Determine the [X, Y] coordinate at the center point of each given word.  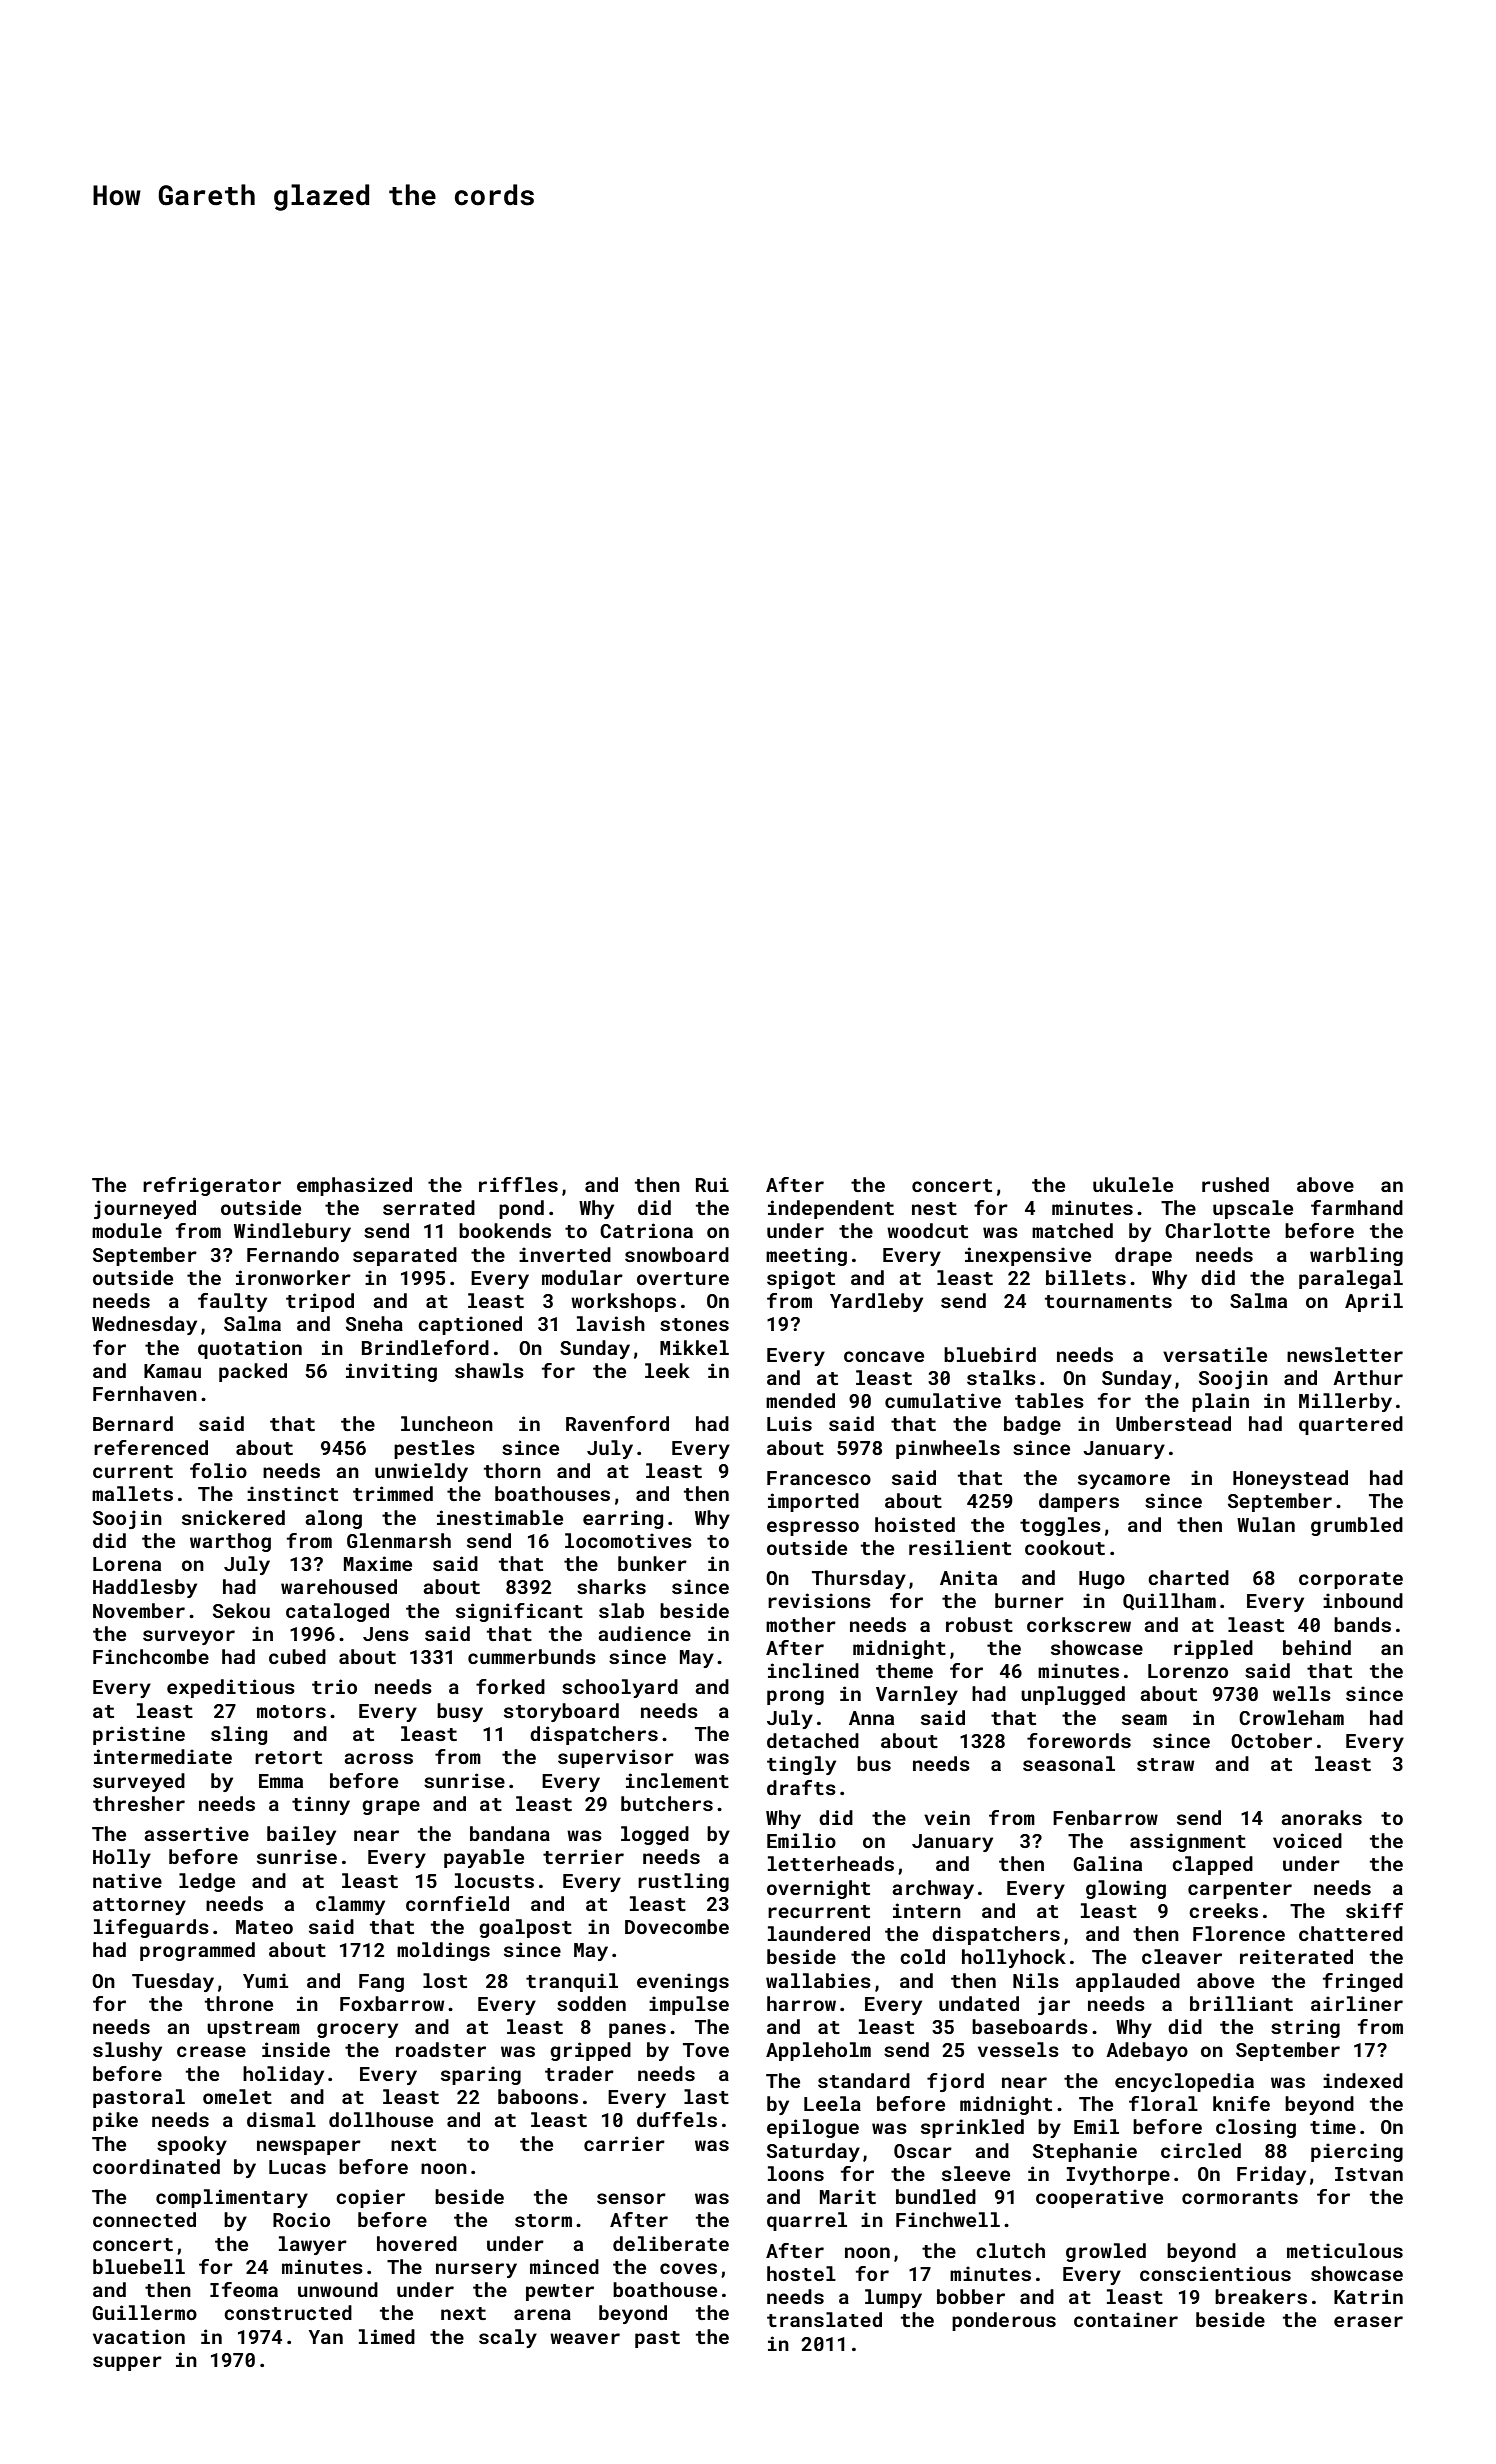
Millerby [1345, 1402]
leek [667, 1370]
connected [144, 2219]
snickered [233, 1517]
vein [947, 1817]
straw [1165, 1764]
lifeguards [151, 1928]
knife [1241, 2103]
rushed [1235, 1184]
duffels [677, 2119]
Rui [712, 1184]
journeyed [145, 1209]
